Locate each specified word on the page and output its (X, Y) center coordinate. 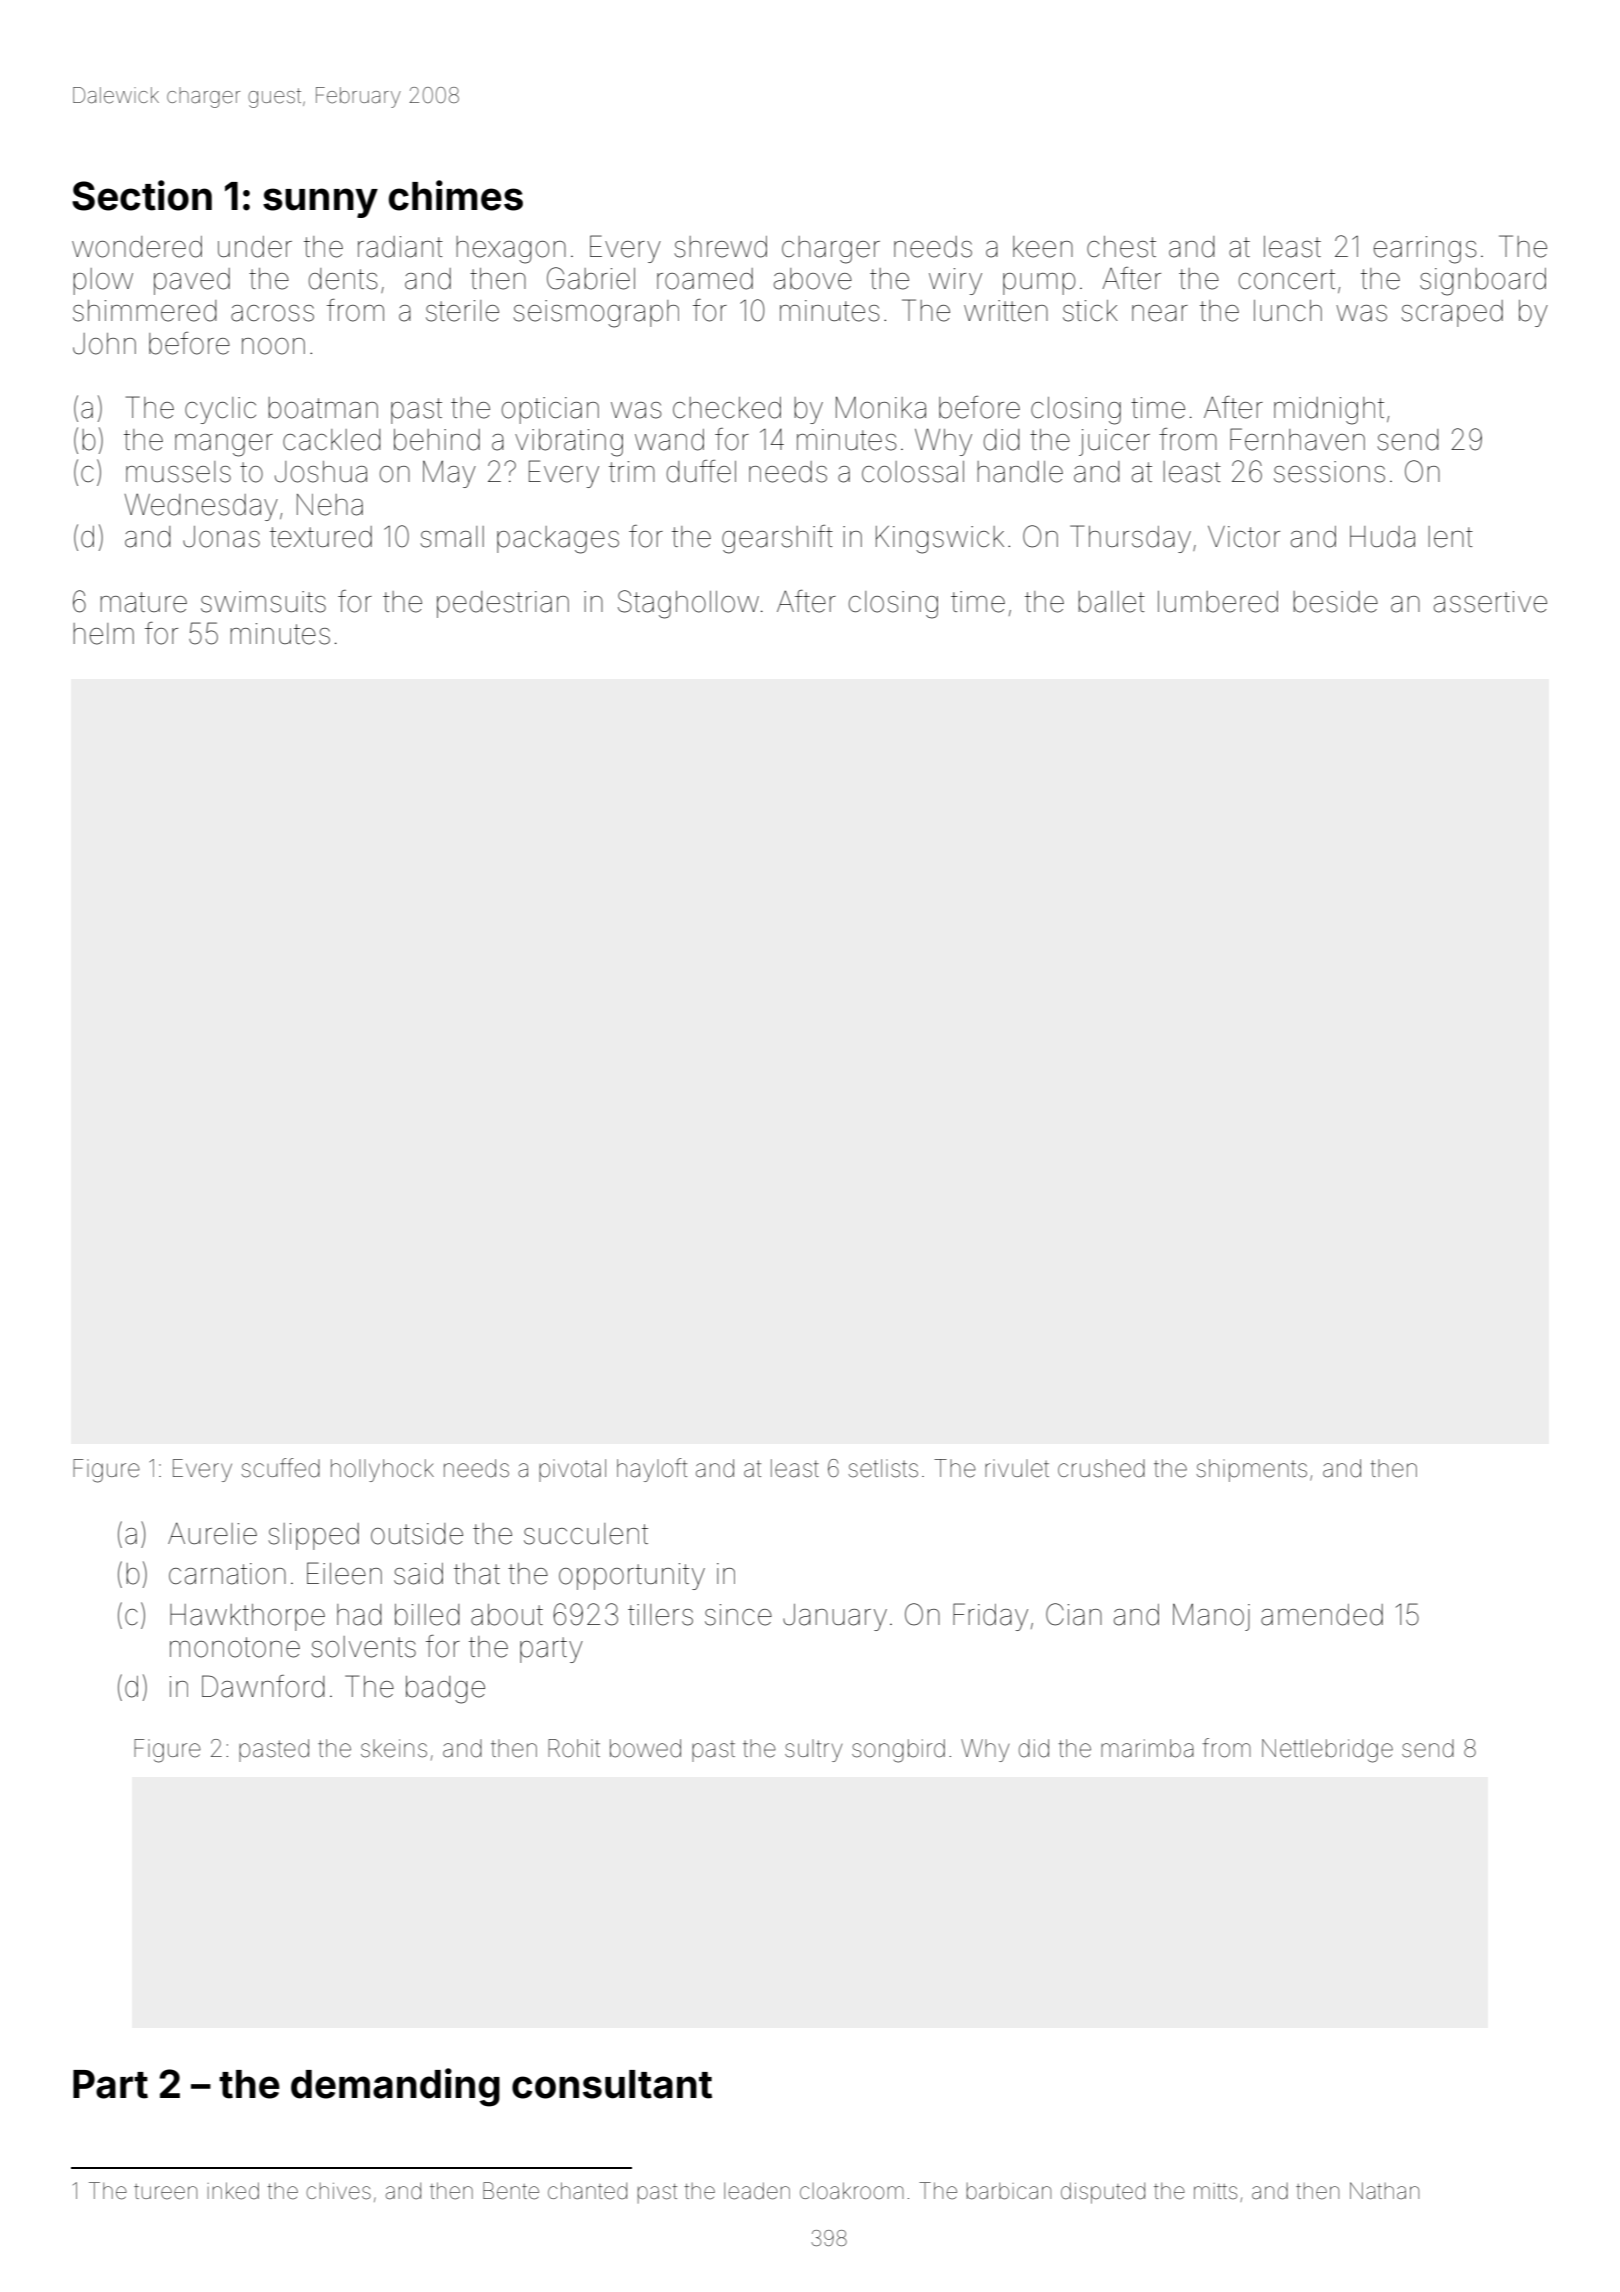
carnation (227, 1574)
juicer (1114, 442)
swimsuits (263, 602)
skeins (394, 1748)
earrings (1425, 250)
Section (142, 195)
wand (669, 440)
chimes (456, 195)
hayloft (652, 1470)
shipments (1251, 1470)
